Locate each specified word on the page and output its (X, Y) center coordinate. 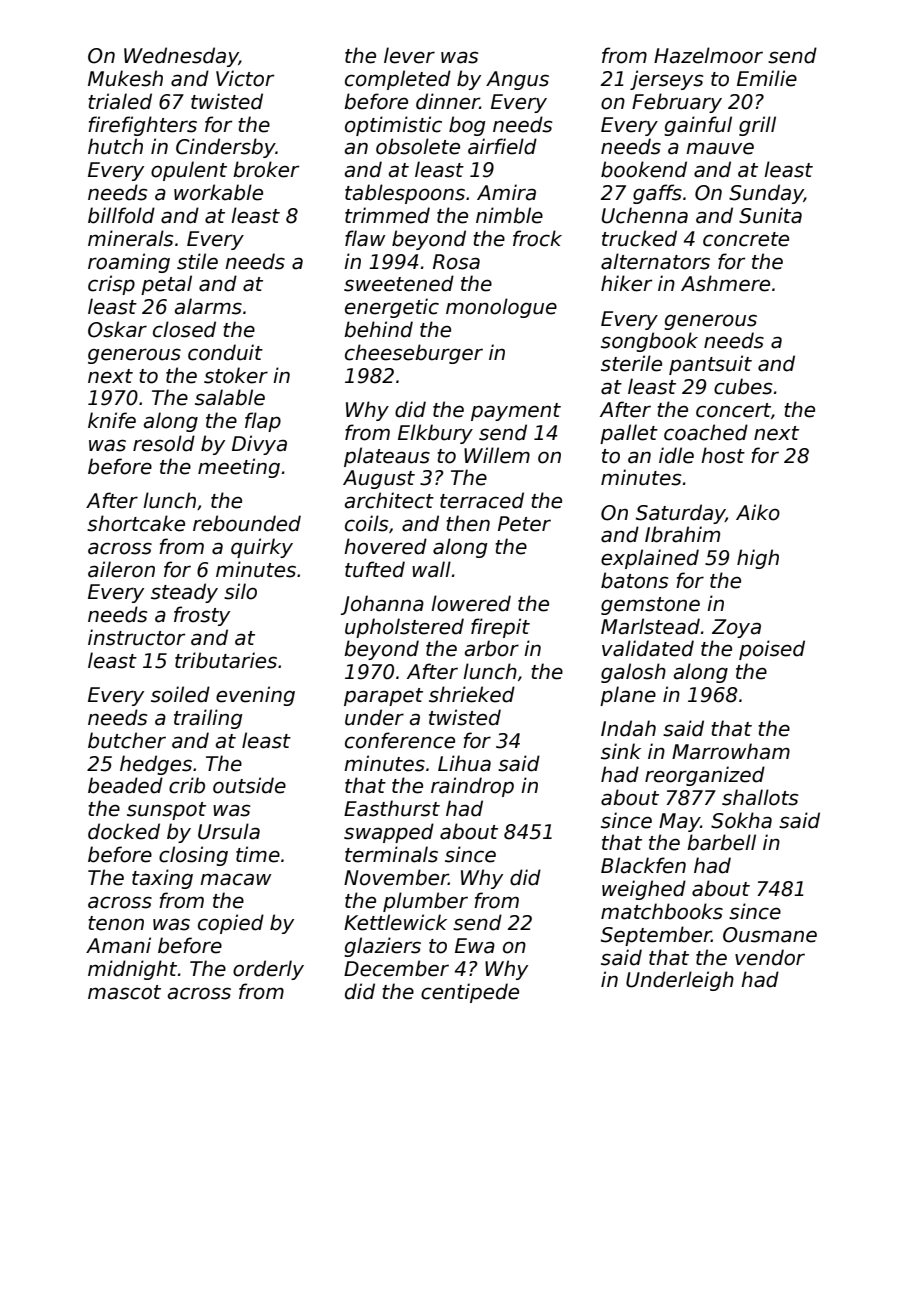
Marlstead (650, 626)
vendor (770, 957)
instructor (136, 637)
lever (409, 55)
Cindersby (226, 148)
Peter (524, 524)
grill (757, 126)
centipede (470, 993)
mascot (124, 992)
